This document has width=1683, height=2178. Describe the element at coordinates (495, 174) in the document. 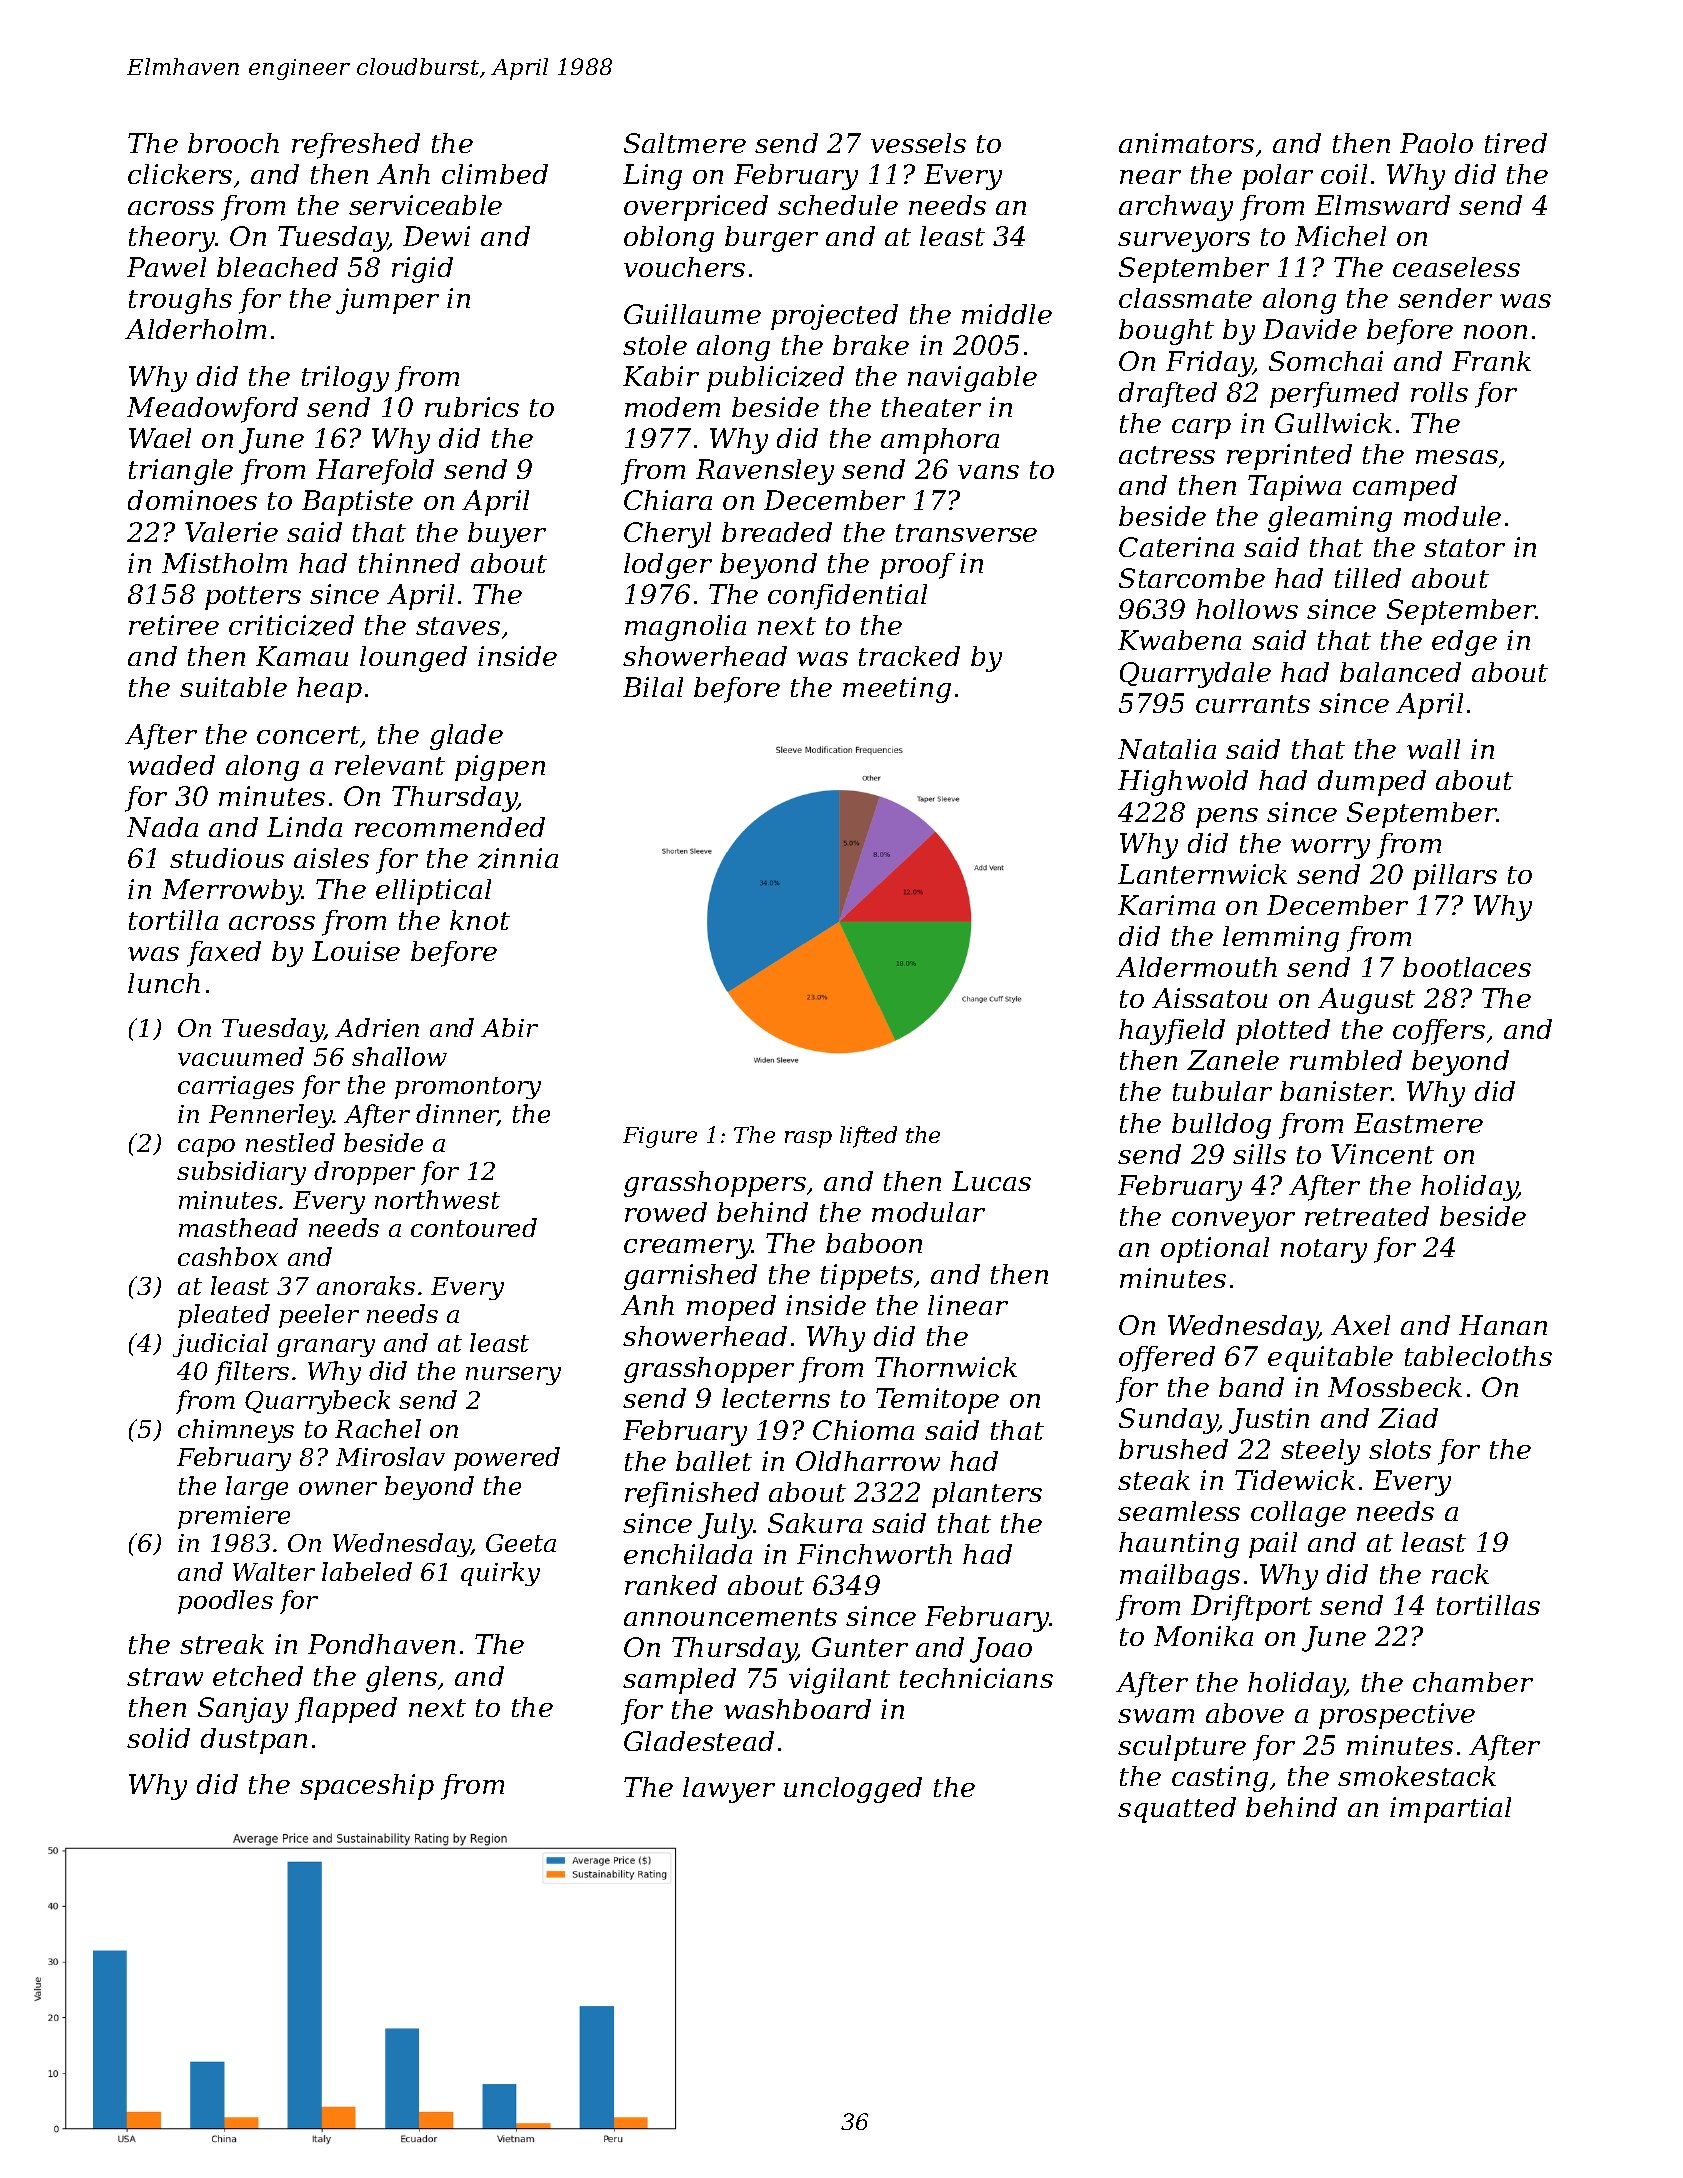

I see `climbed` at that location.
